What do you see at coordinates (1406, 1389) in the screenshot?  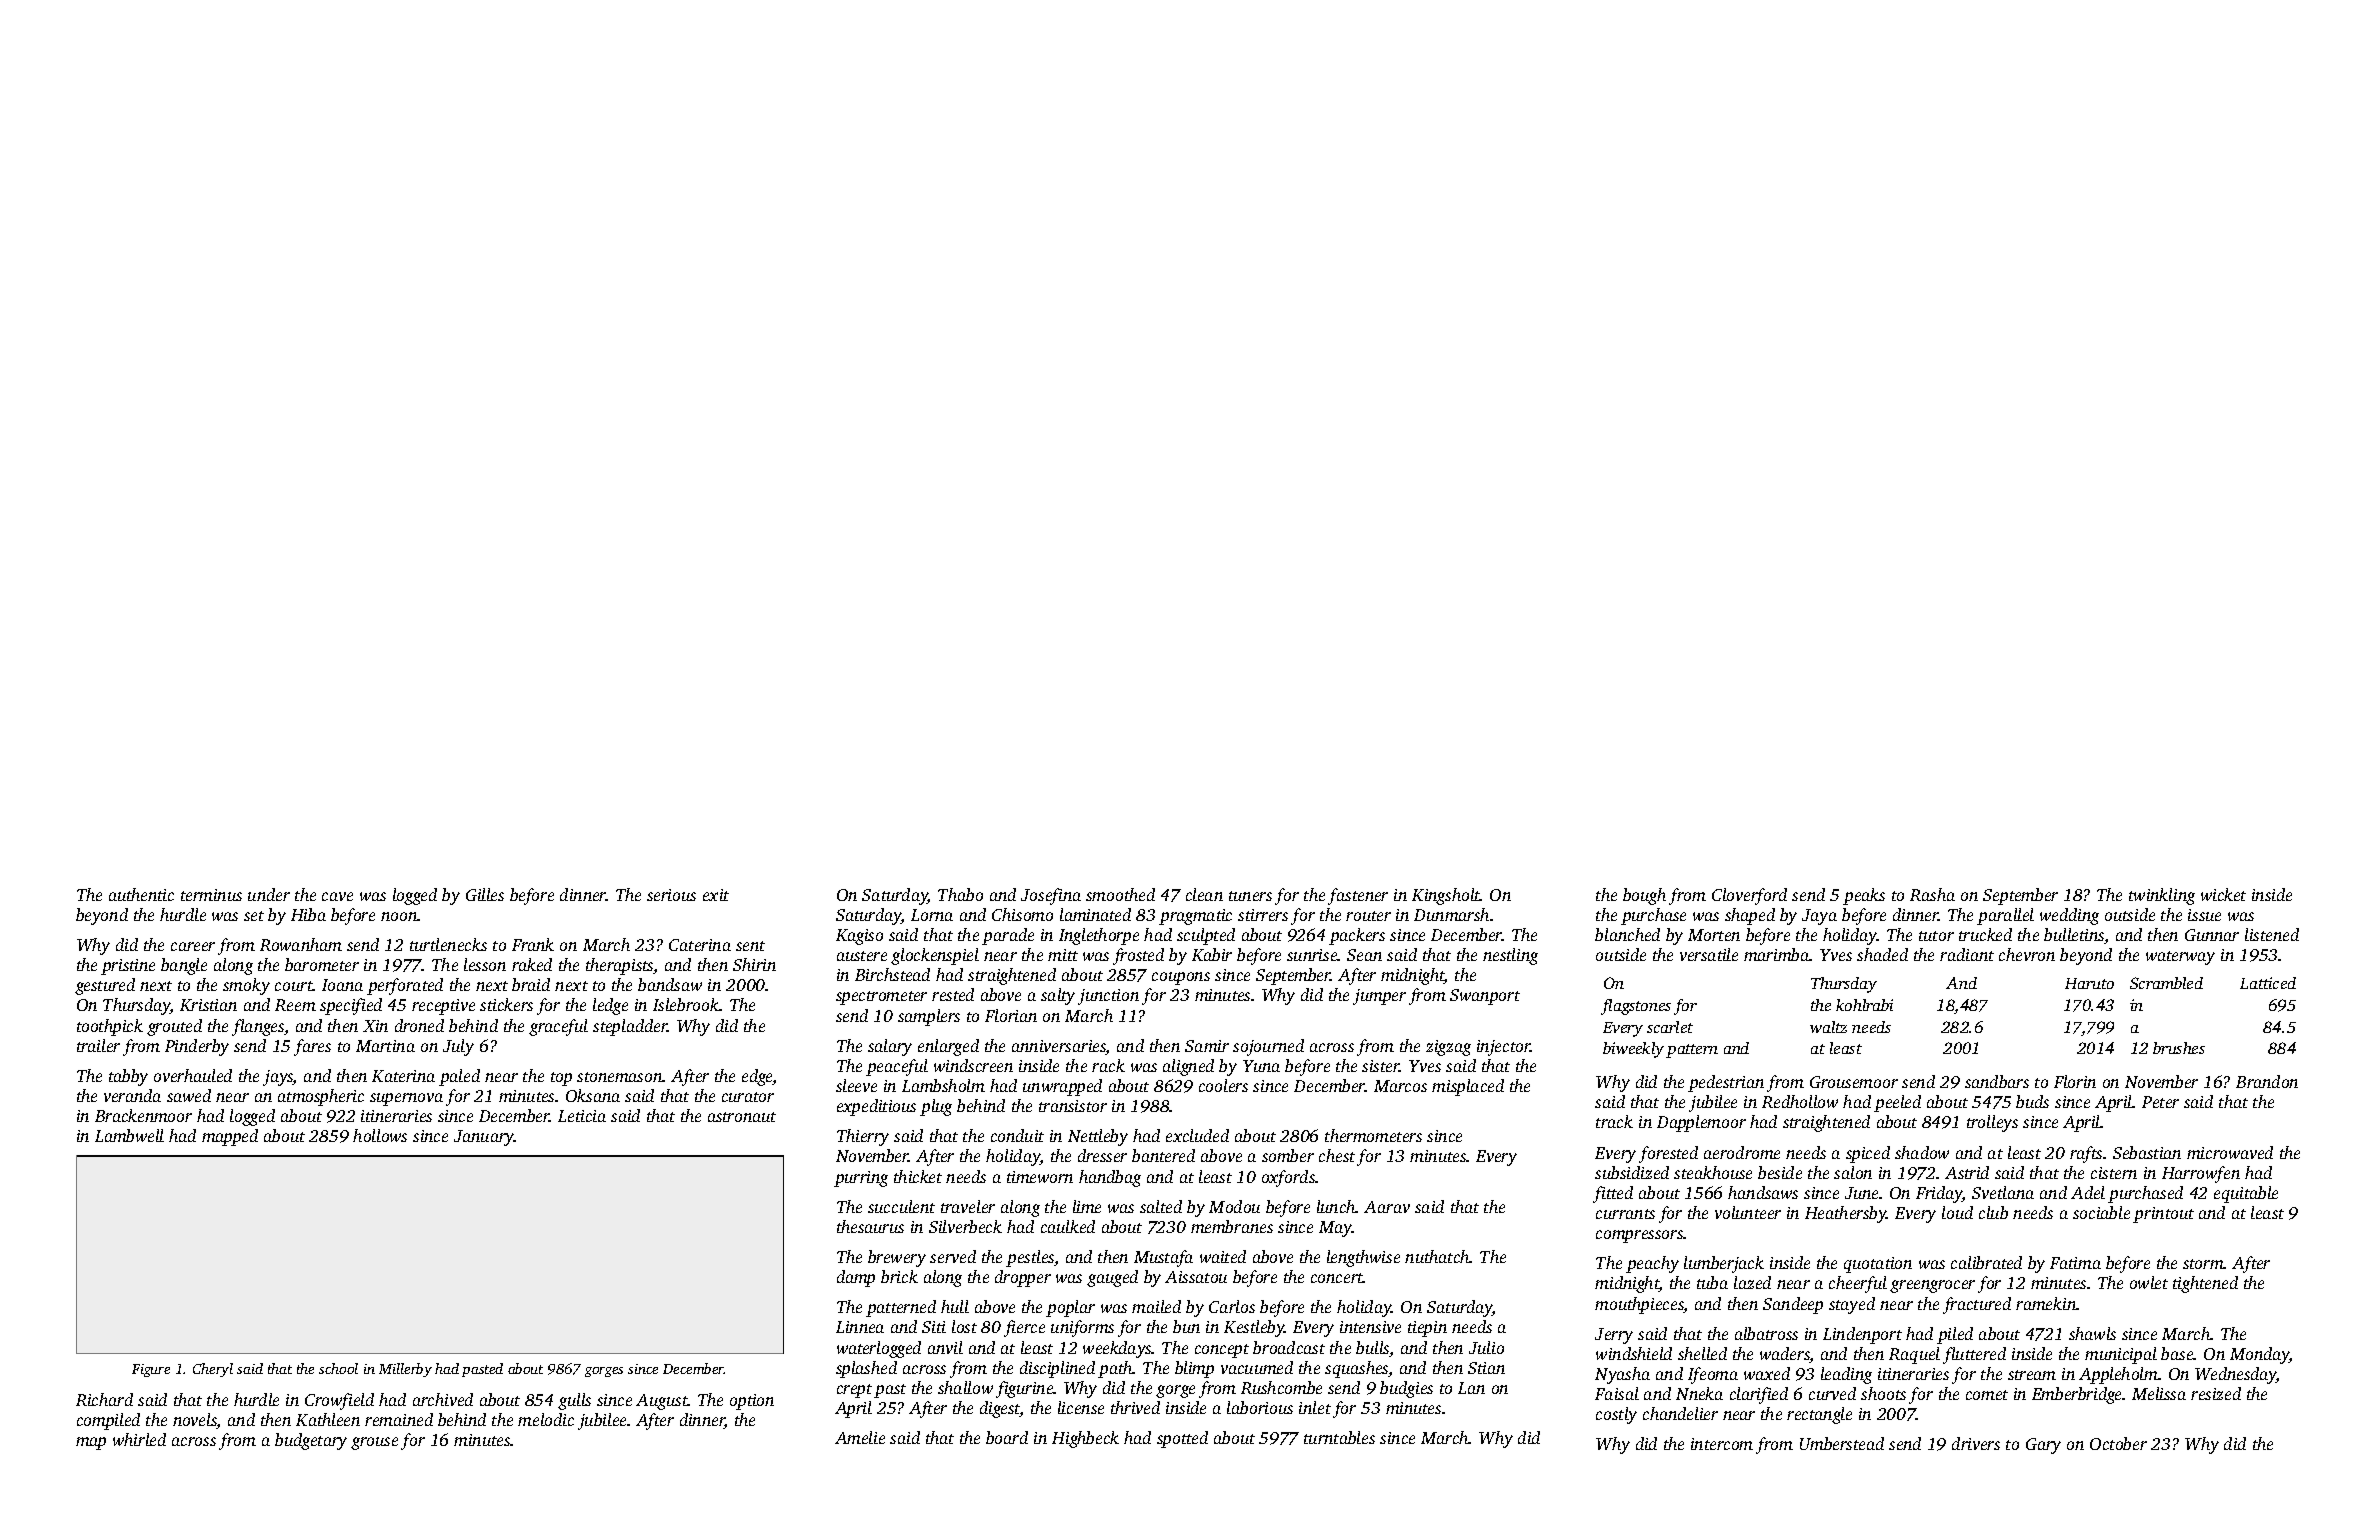 I see `budgies` at bounding box center [1406, 1389].
